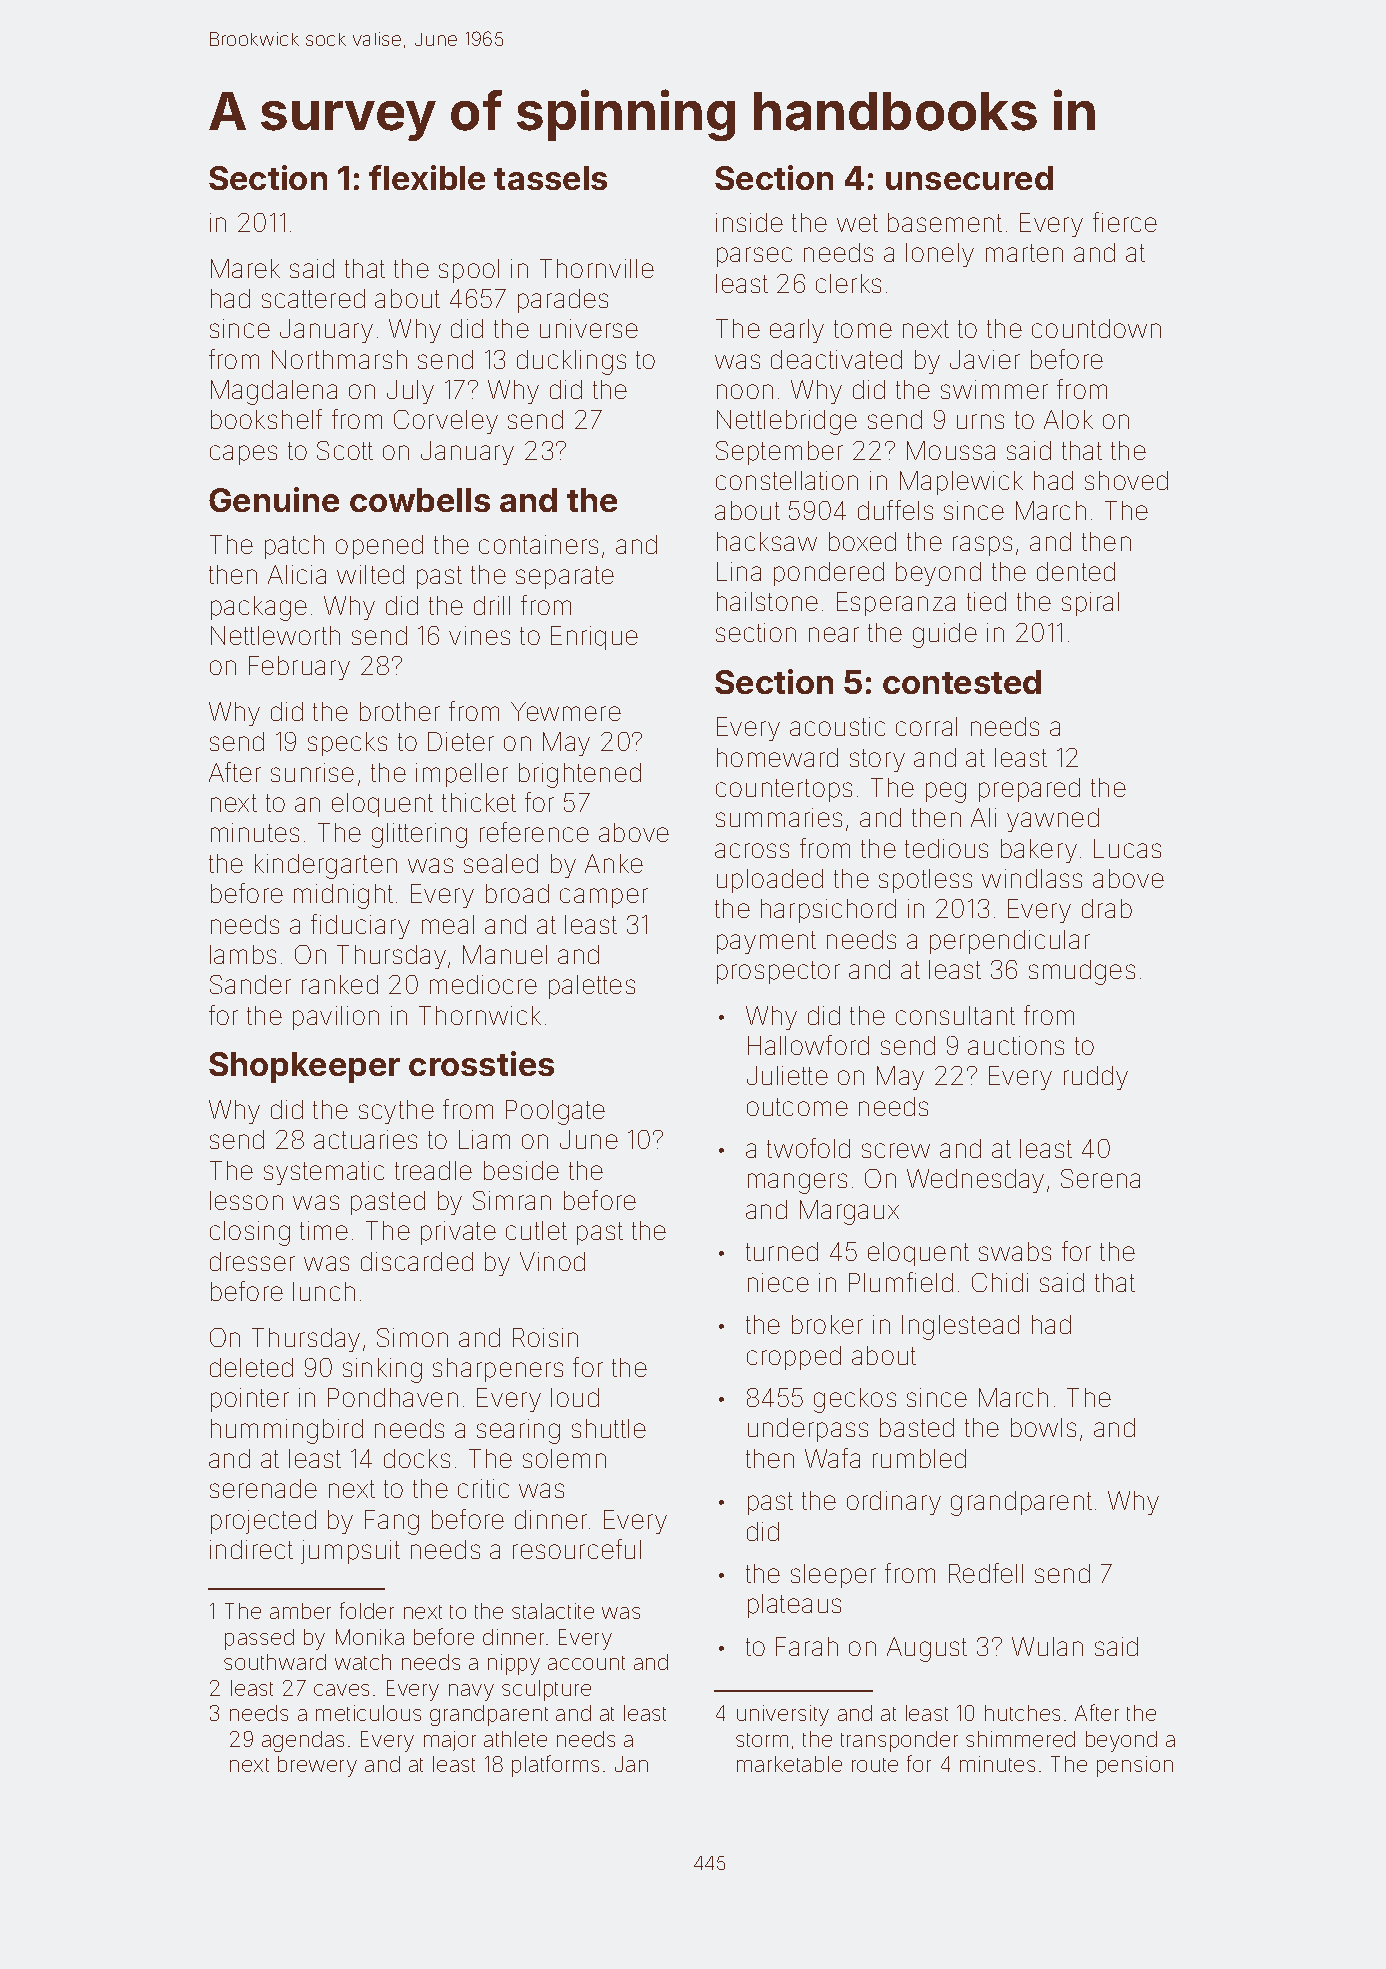 Image resolution: width=1386 pixels, height=1969 pixels. Describe the element at coordinates (808, 1430) in the page. I see `underpass` at that location.
